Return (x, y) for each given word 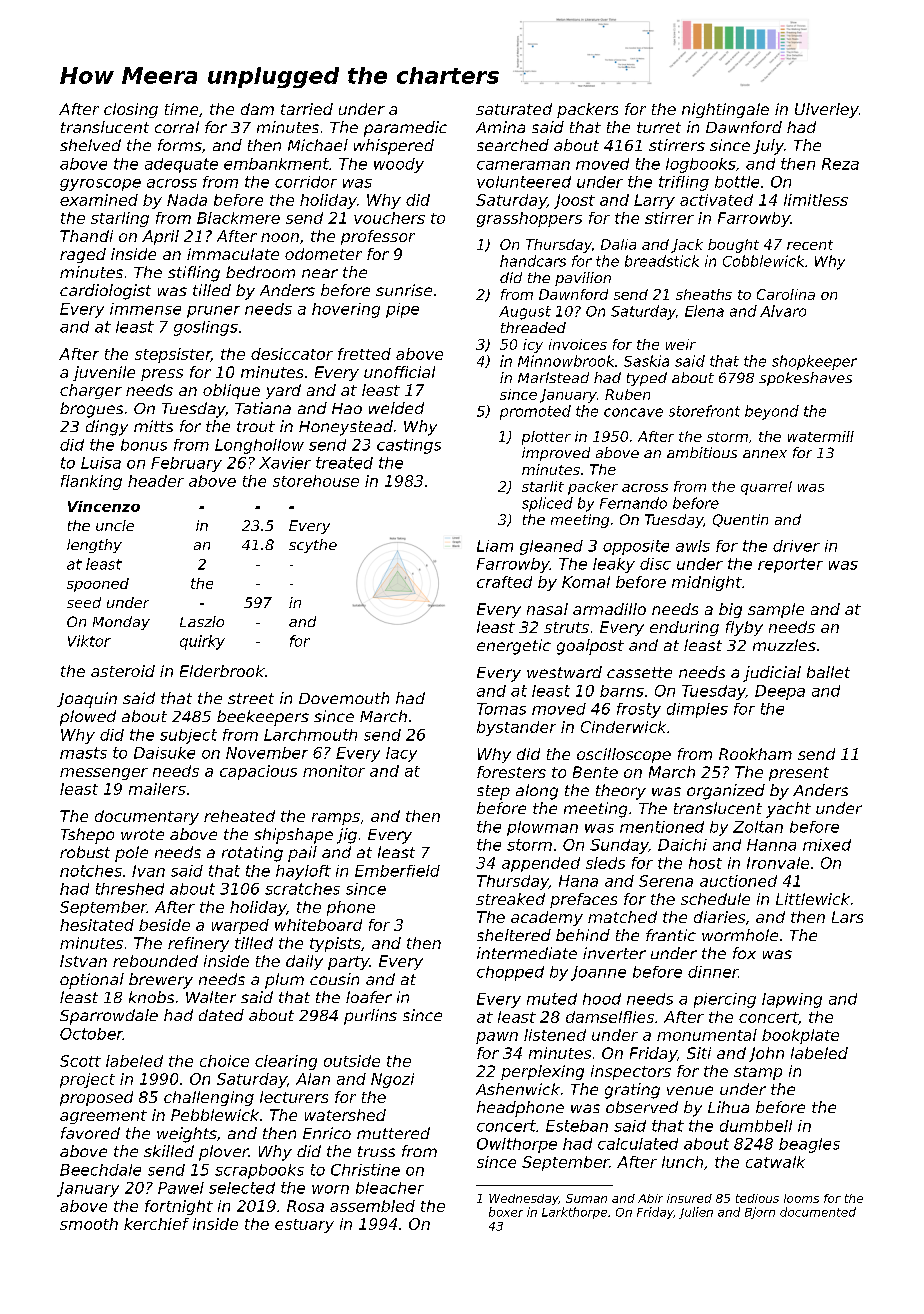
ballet (828, 672)
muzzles (784, 645)
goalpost (590, 647)
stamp (758, 1073)
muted (552, 999)
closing (131, 110)
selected (242, 1188)
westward (564, 672)
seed (84, 602)
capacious (258, 772)
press (162, 375)
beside (164, 925)
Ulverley (827, 110)
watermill (821, 436)
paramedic (405, 129)
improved (556, 454)
